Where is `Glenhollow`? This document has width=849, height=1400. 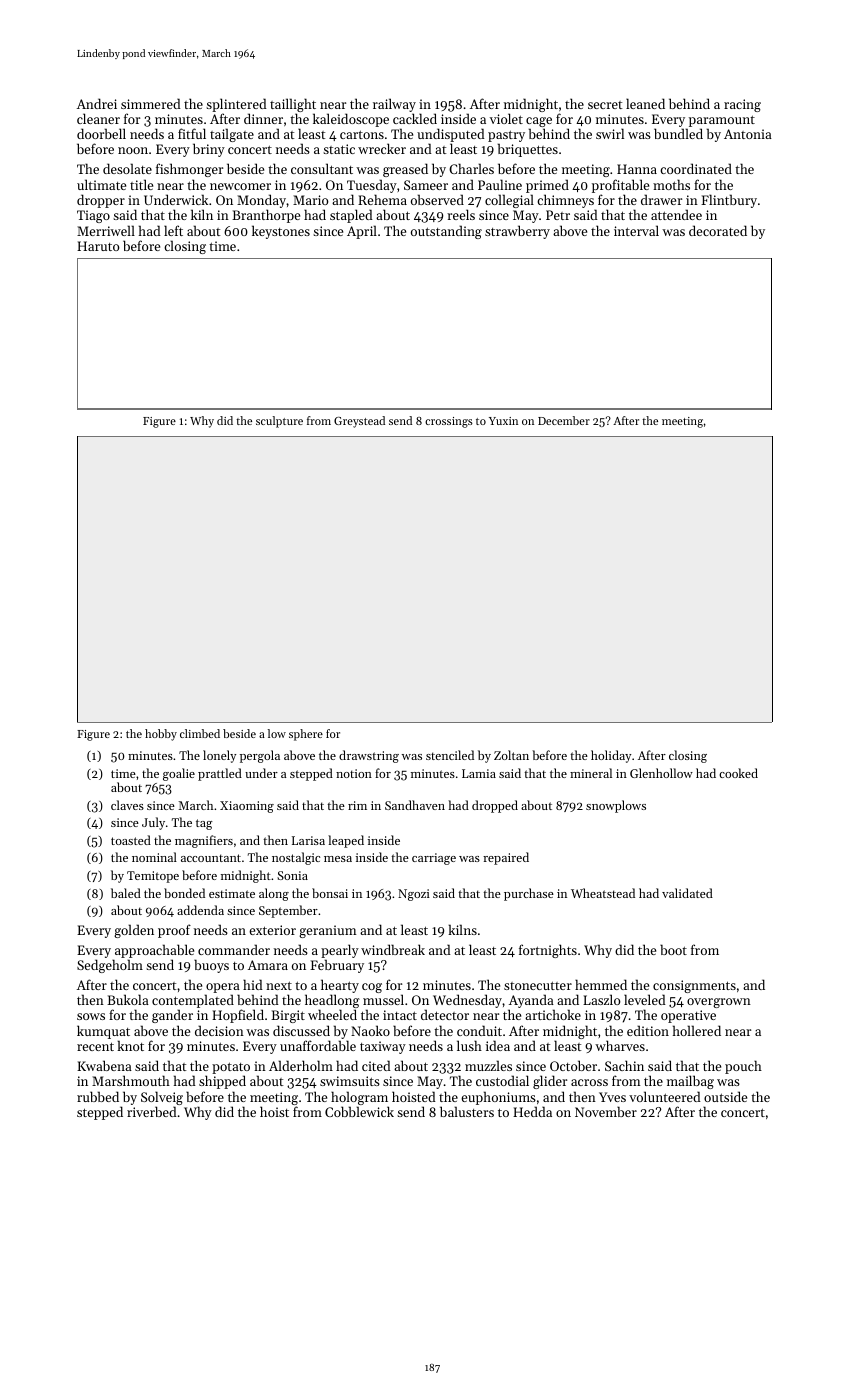 Glenhollow is located at coordinates (661, 773).
